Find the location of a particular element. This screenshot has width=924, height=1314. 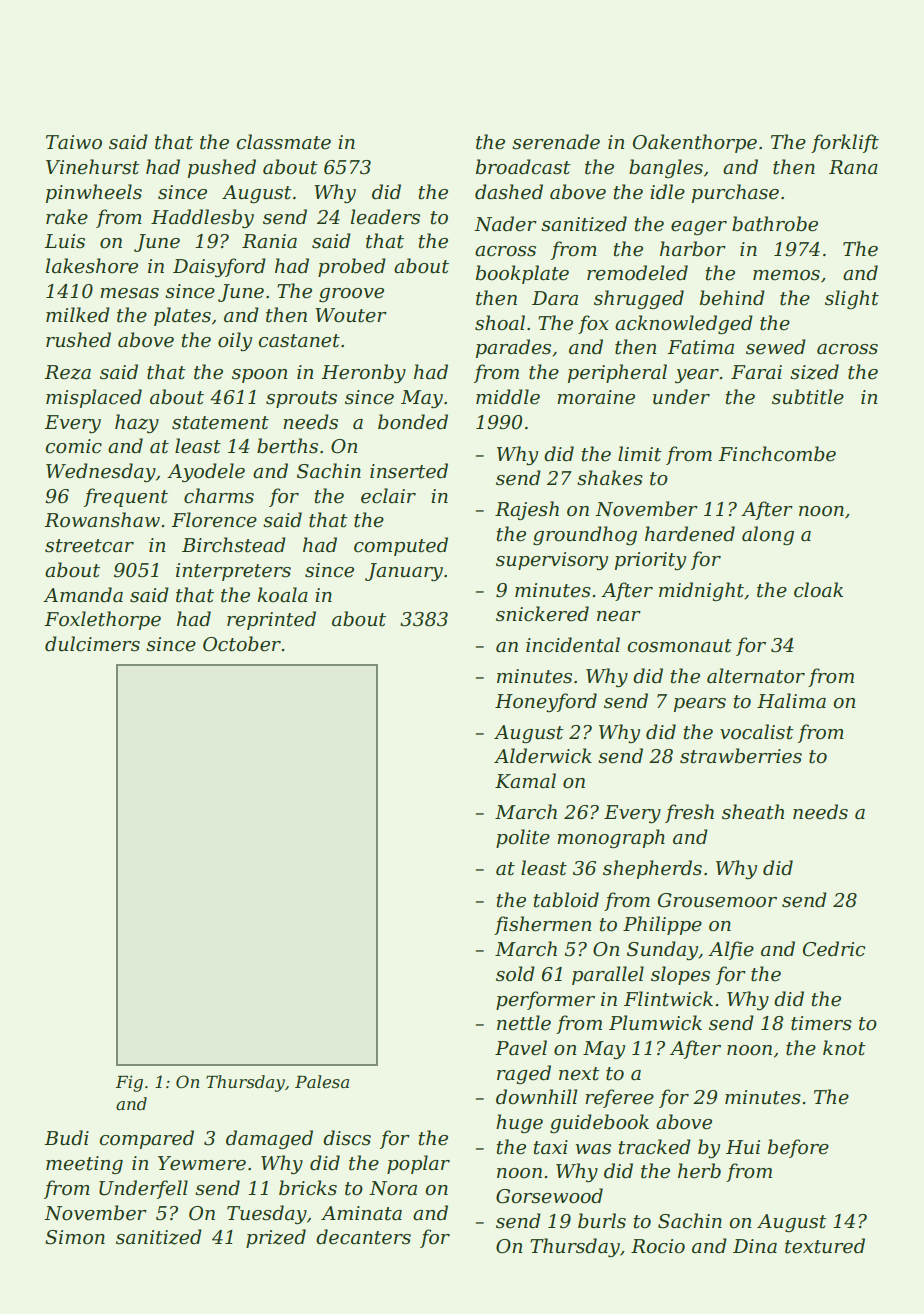

Palesa is located at coordinates (322, 1081).
